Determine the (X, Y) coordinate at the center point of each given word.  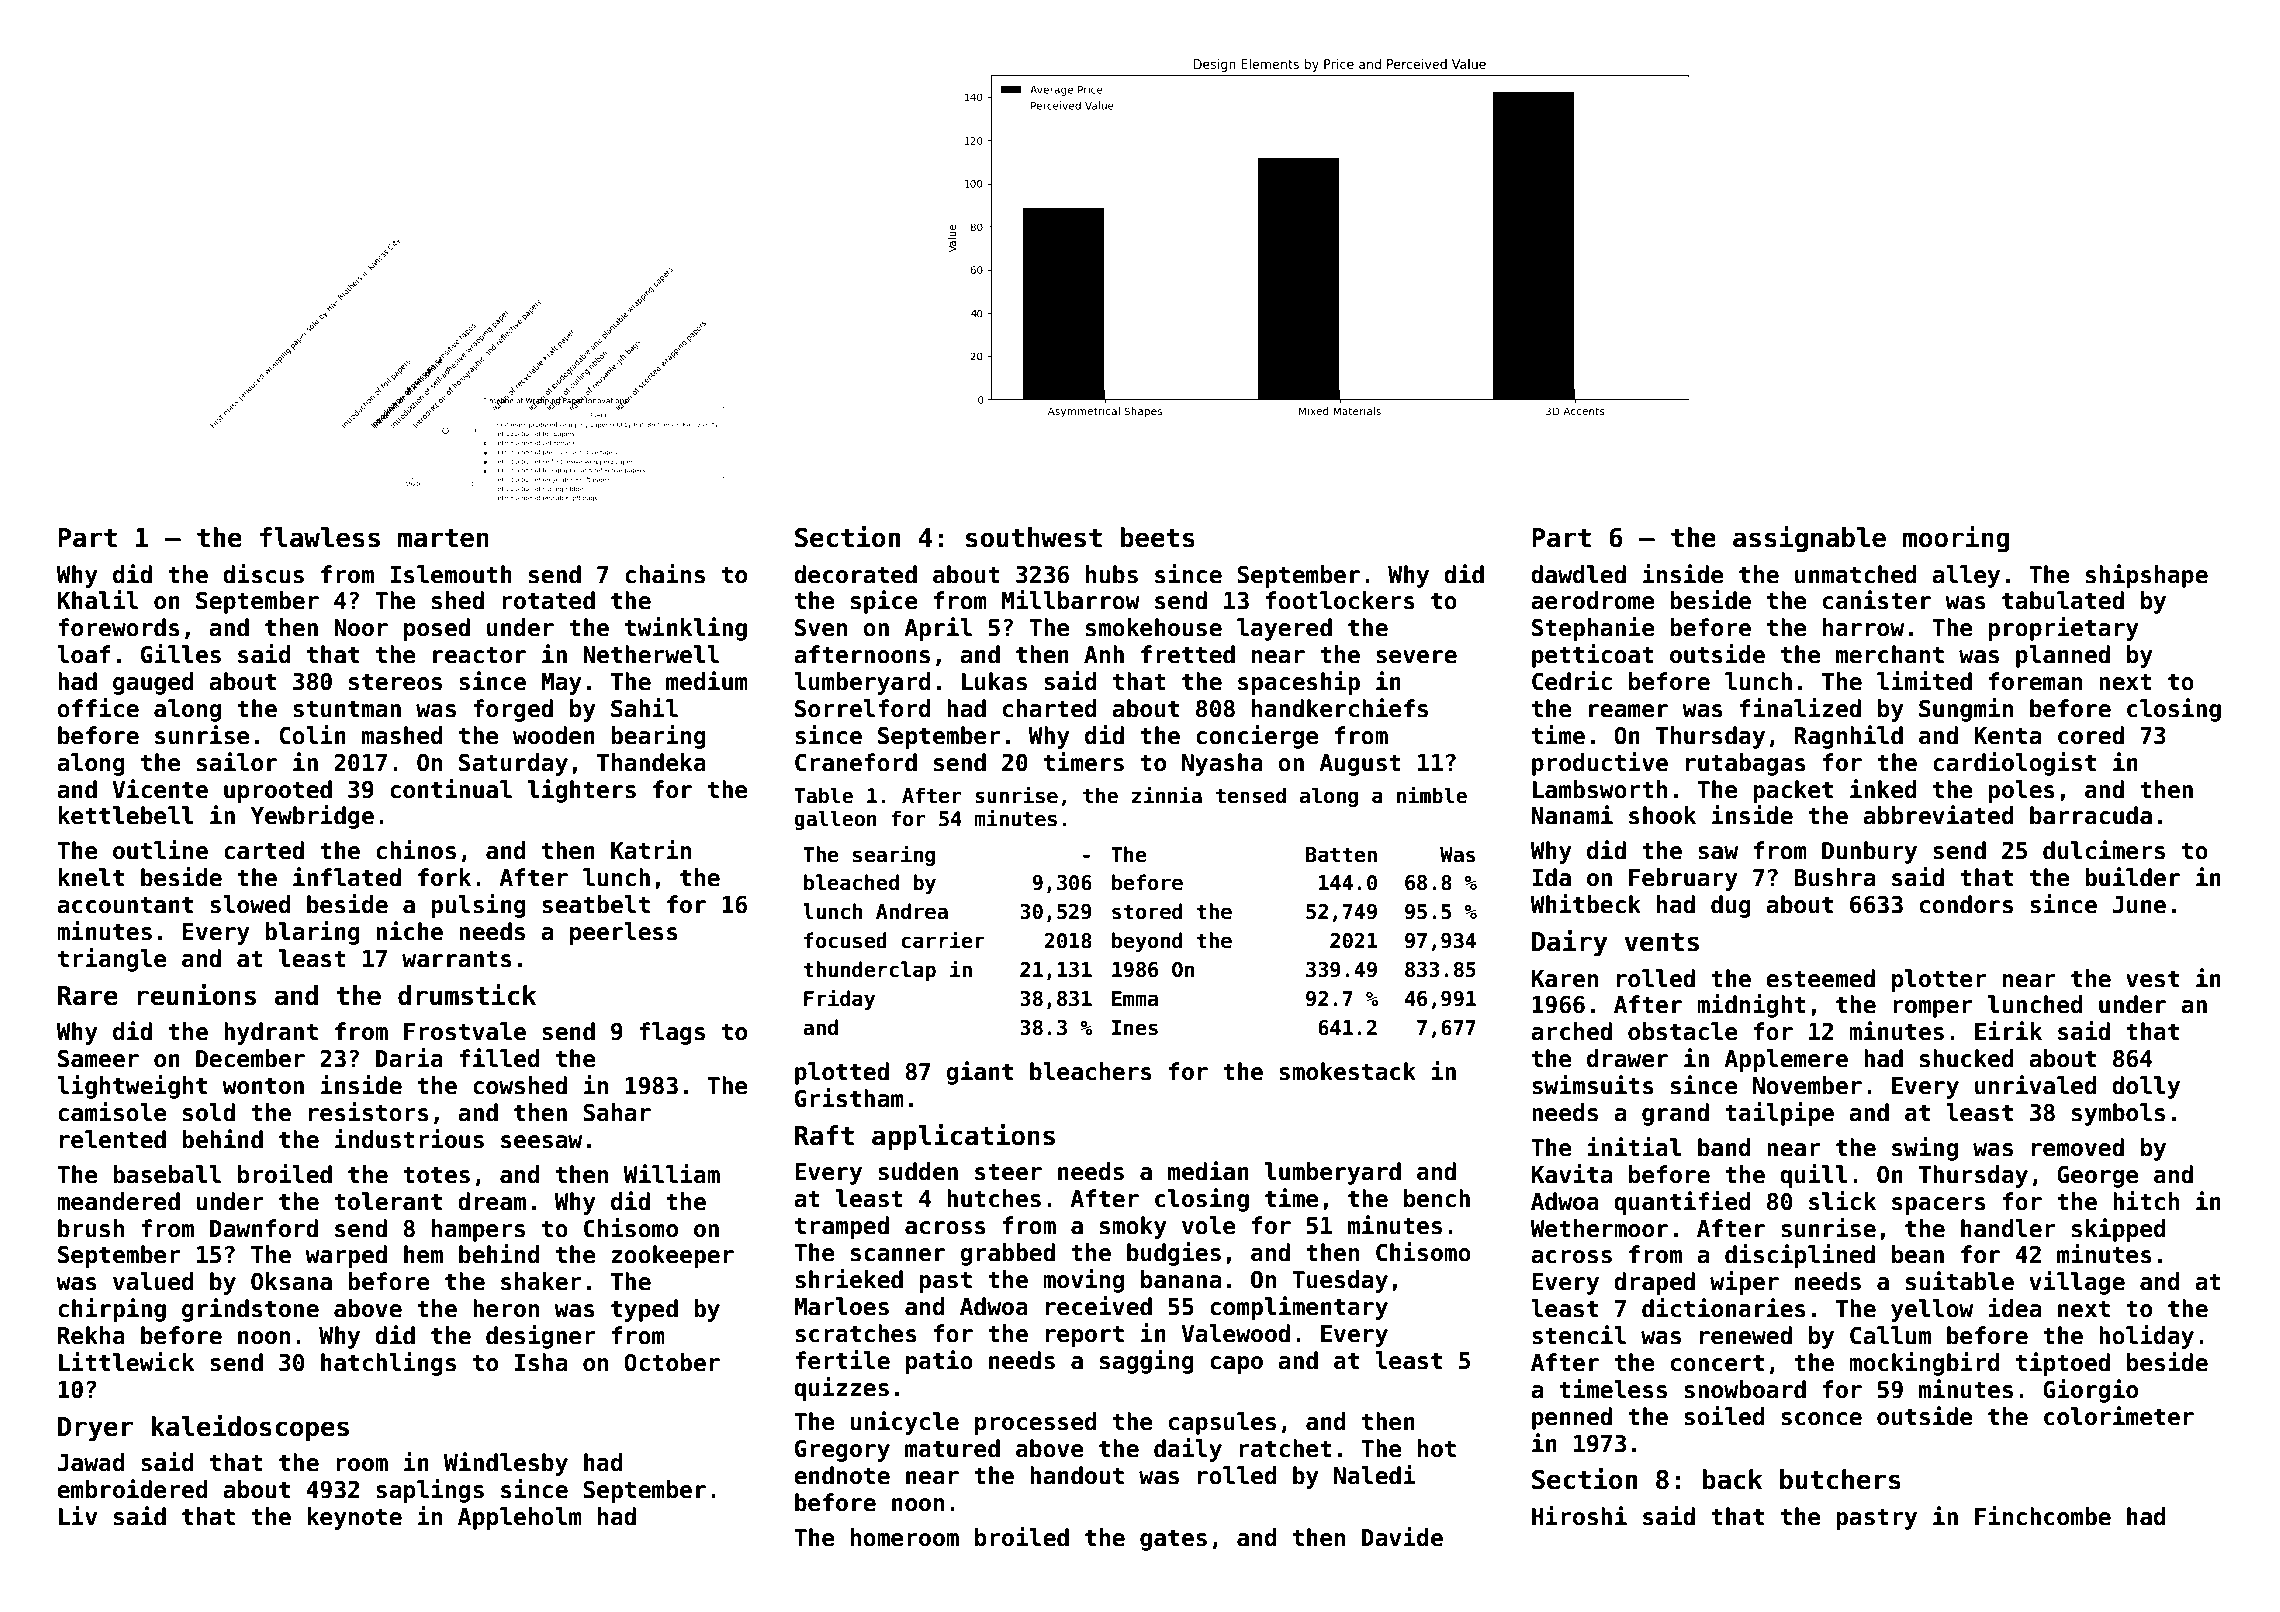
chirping (112, 1310)
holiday (2146, 1337)
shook (1662, 815)
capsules (1222, 1423)
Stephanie (1593, 629)
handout (1077, 1475)
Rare (88, 996)
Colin (312, 735)
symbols (2118, 1114)
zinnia (1167, 795)
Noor (361, 628)
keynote (354, 1518)
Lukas (994, 681)
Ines (1135, 1028)
